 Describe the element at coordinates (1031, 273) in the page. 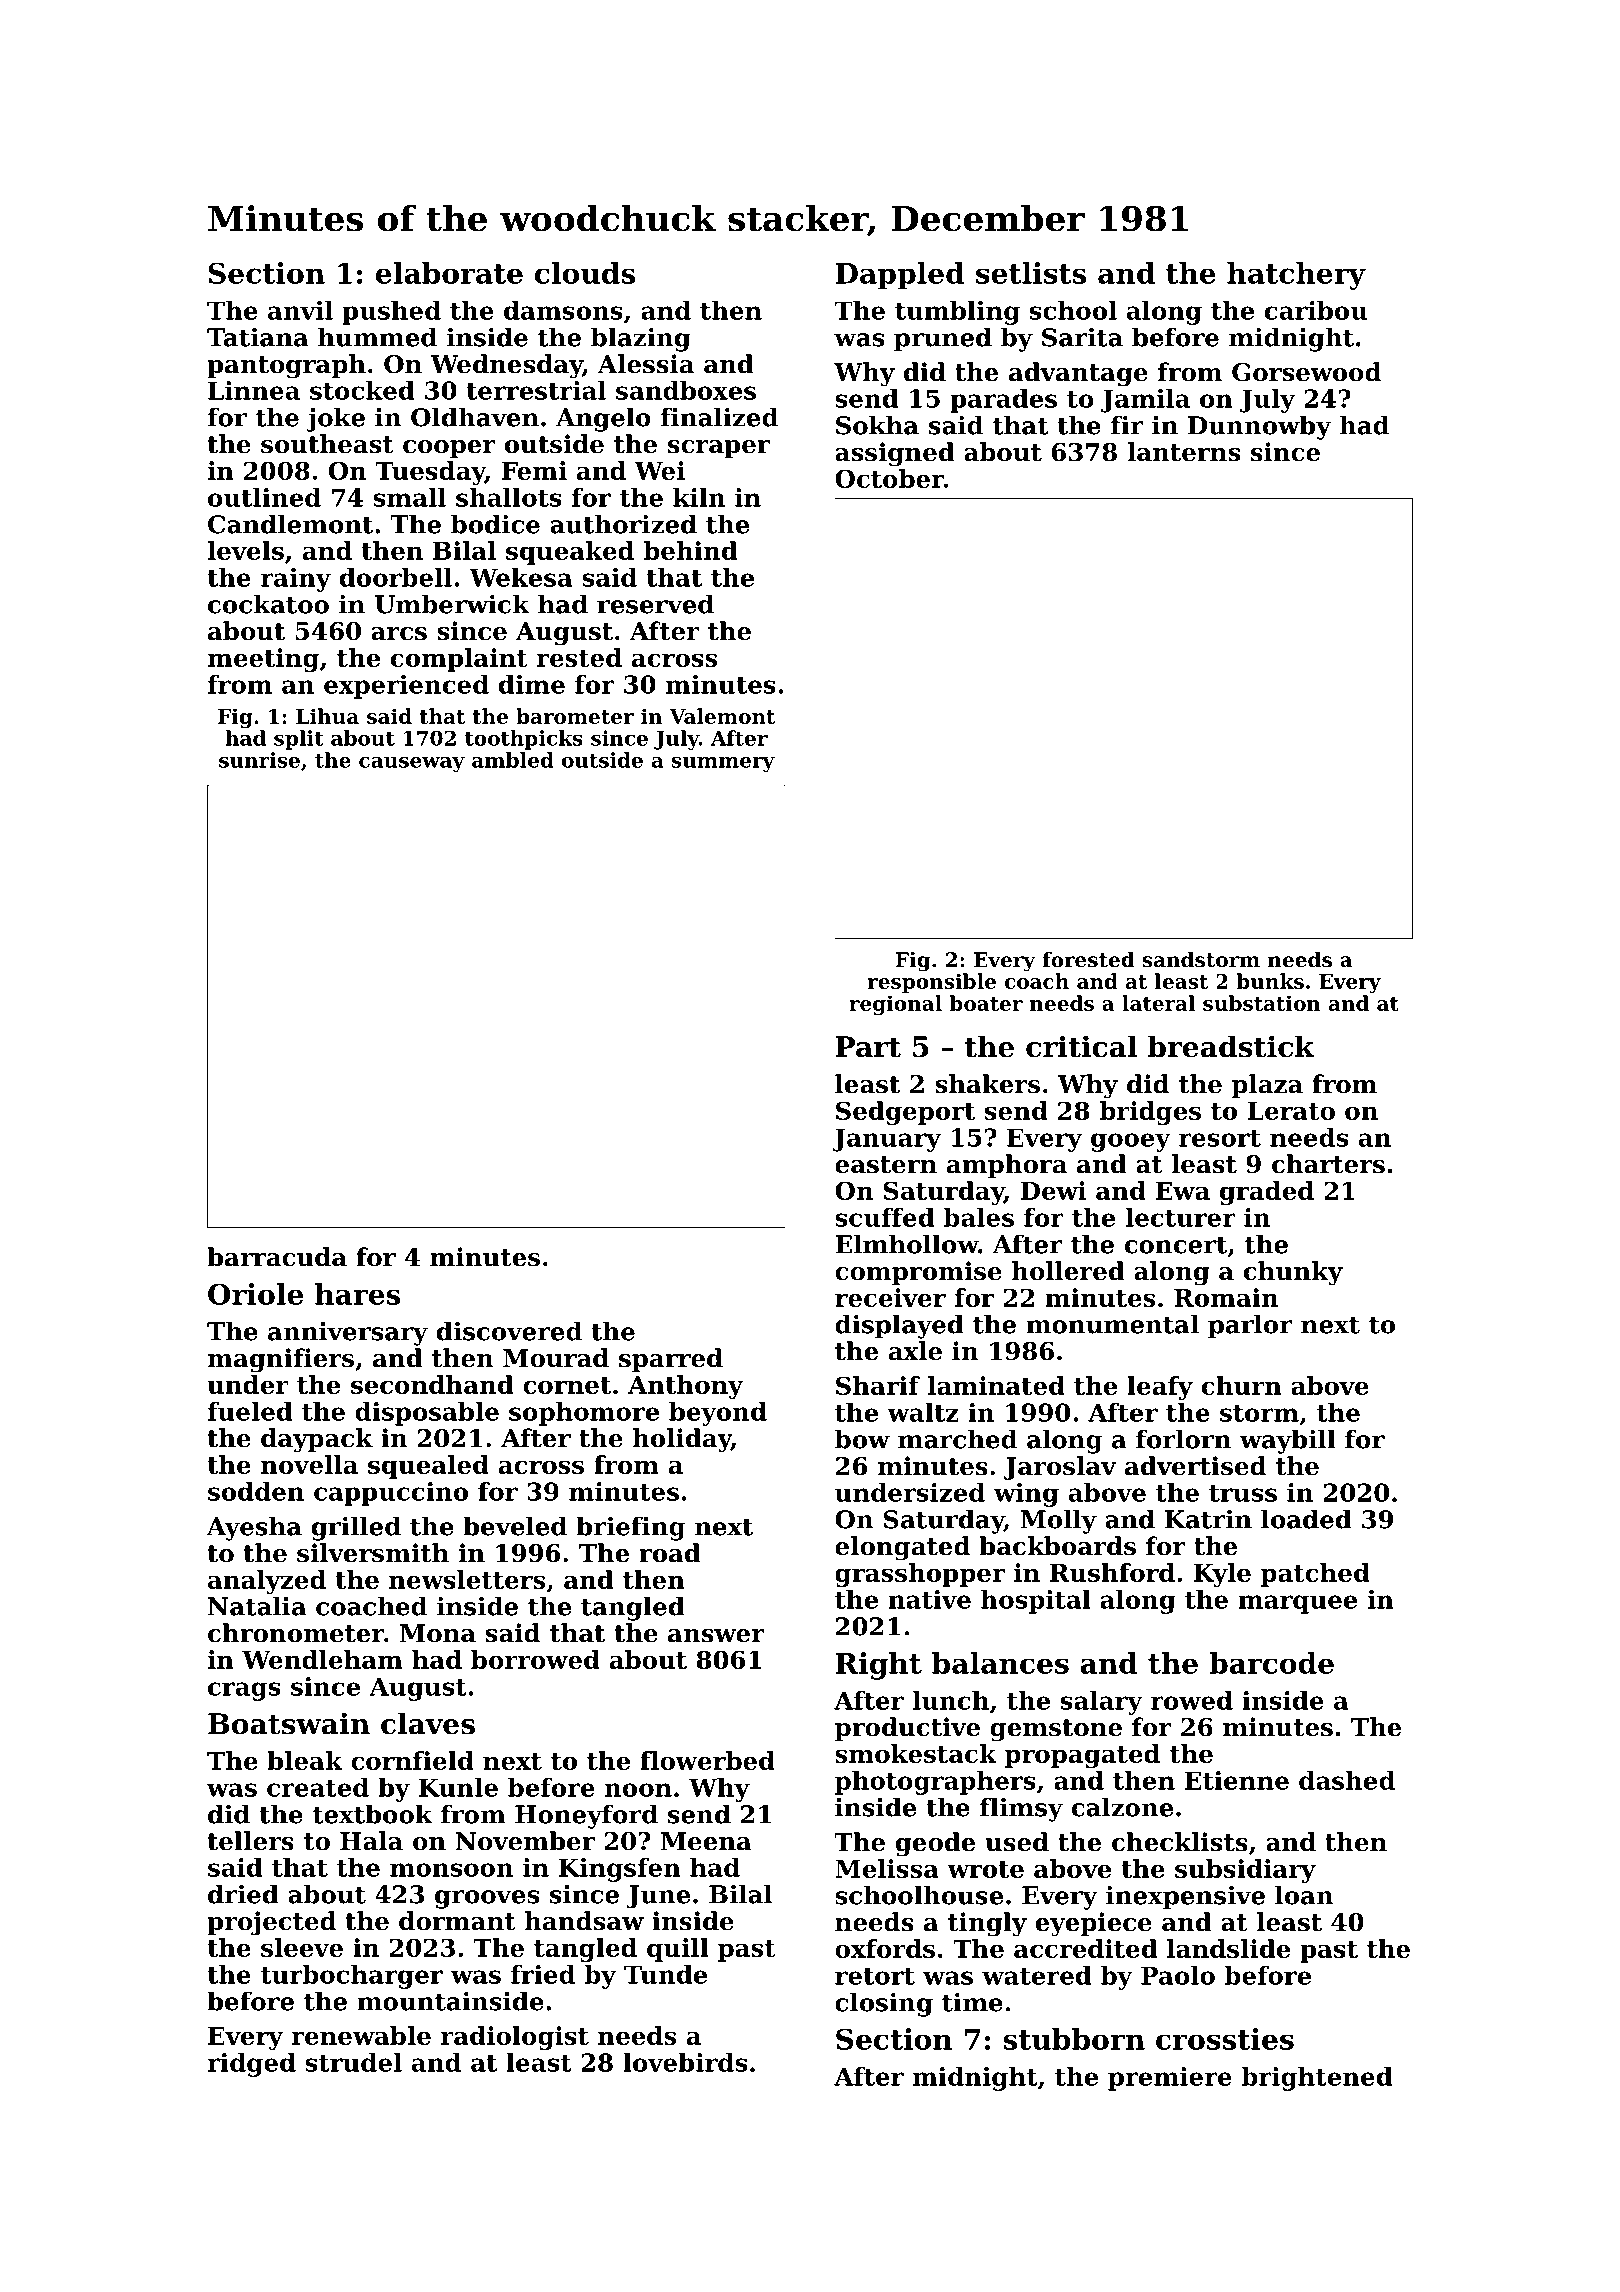

I see `setlists` at that location.
